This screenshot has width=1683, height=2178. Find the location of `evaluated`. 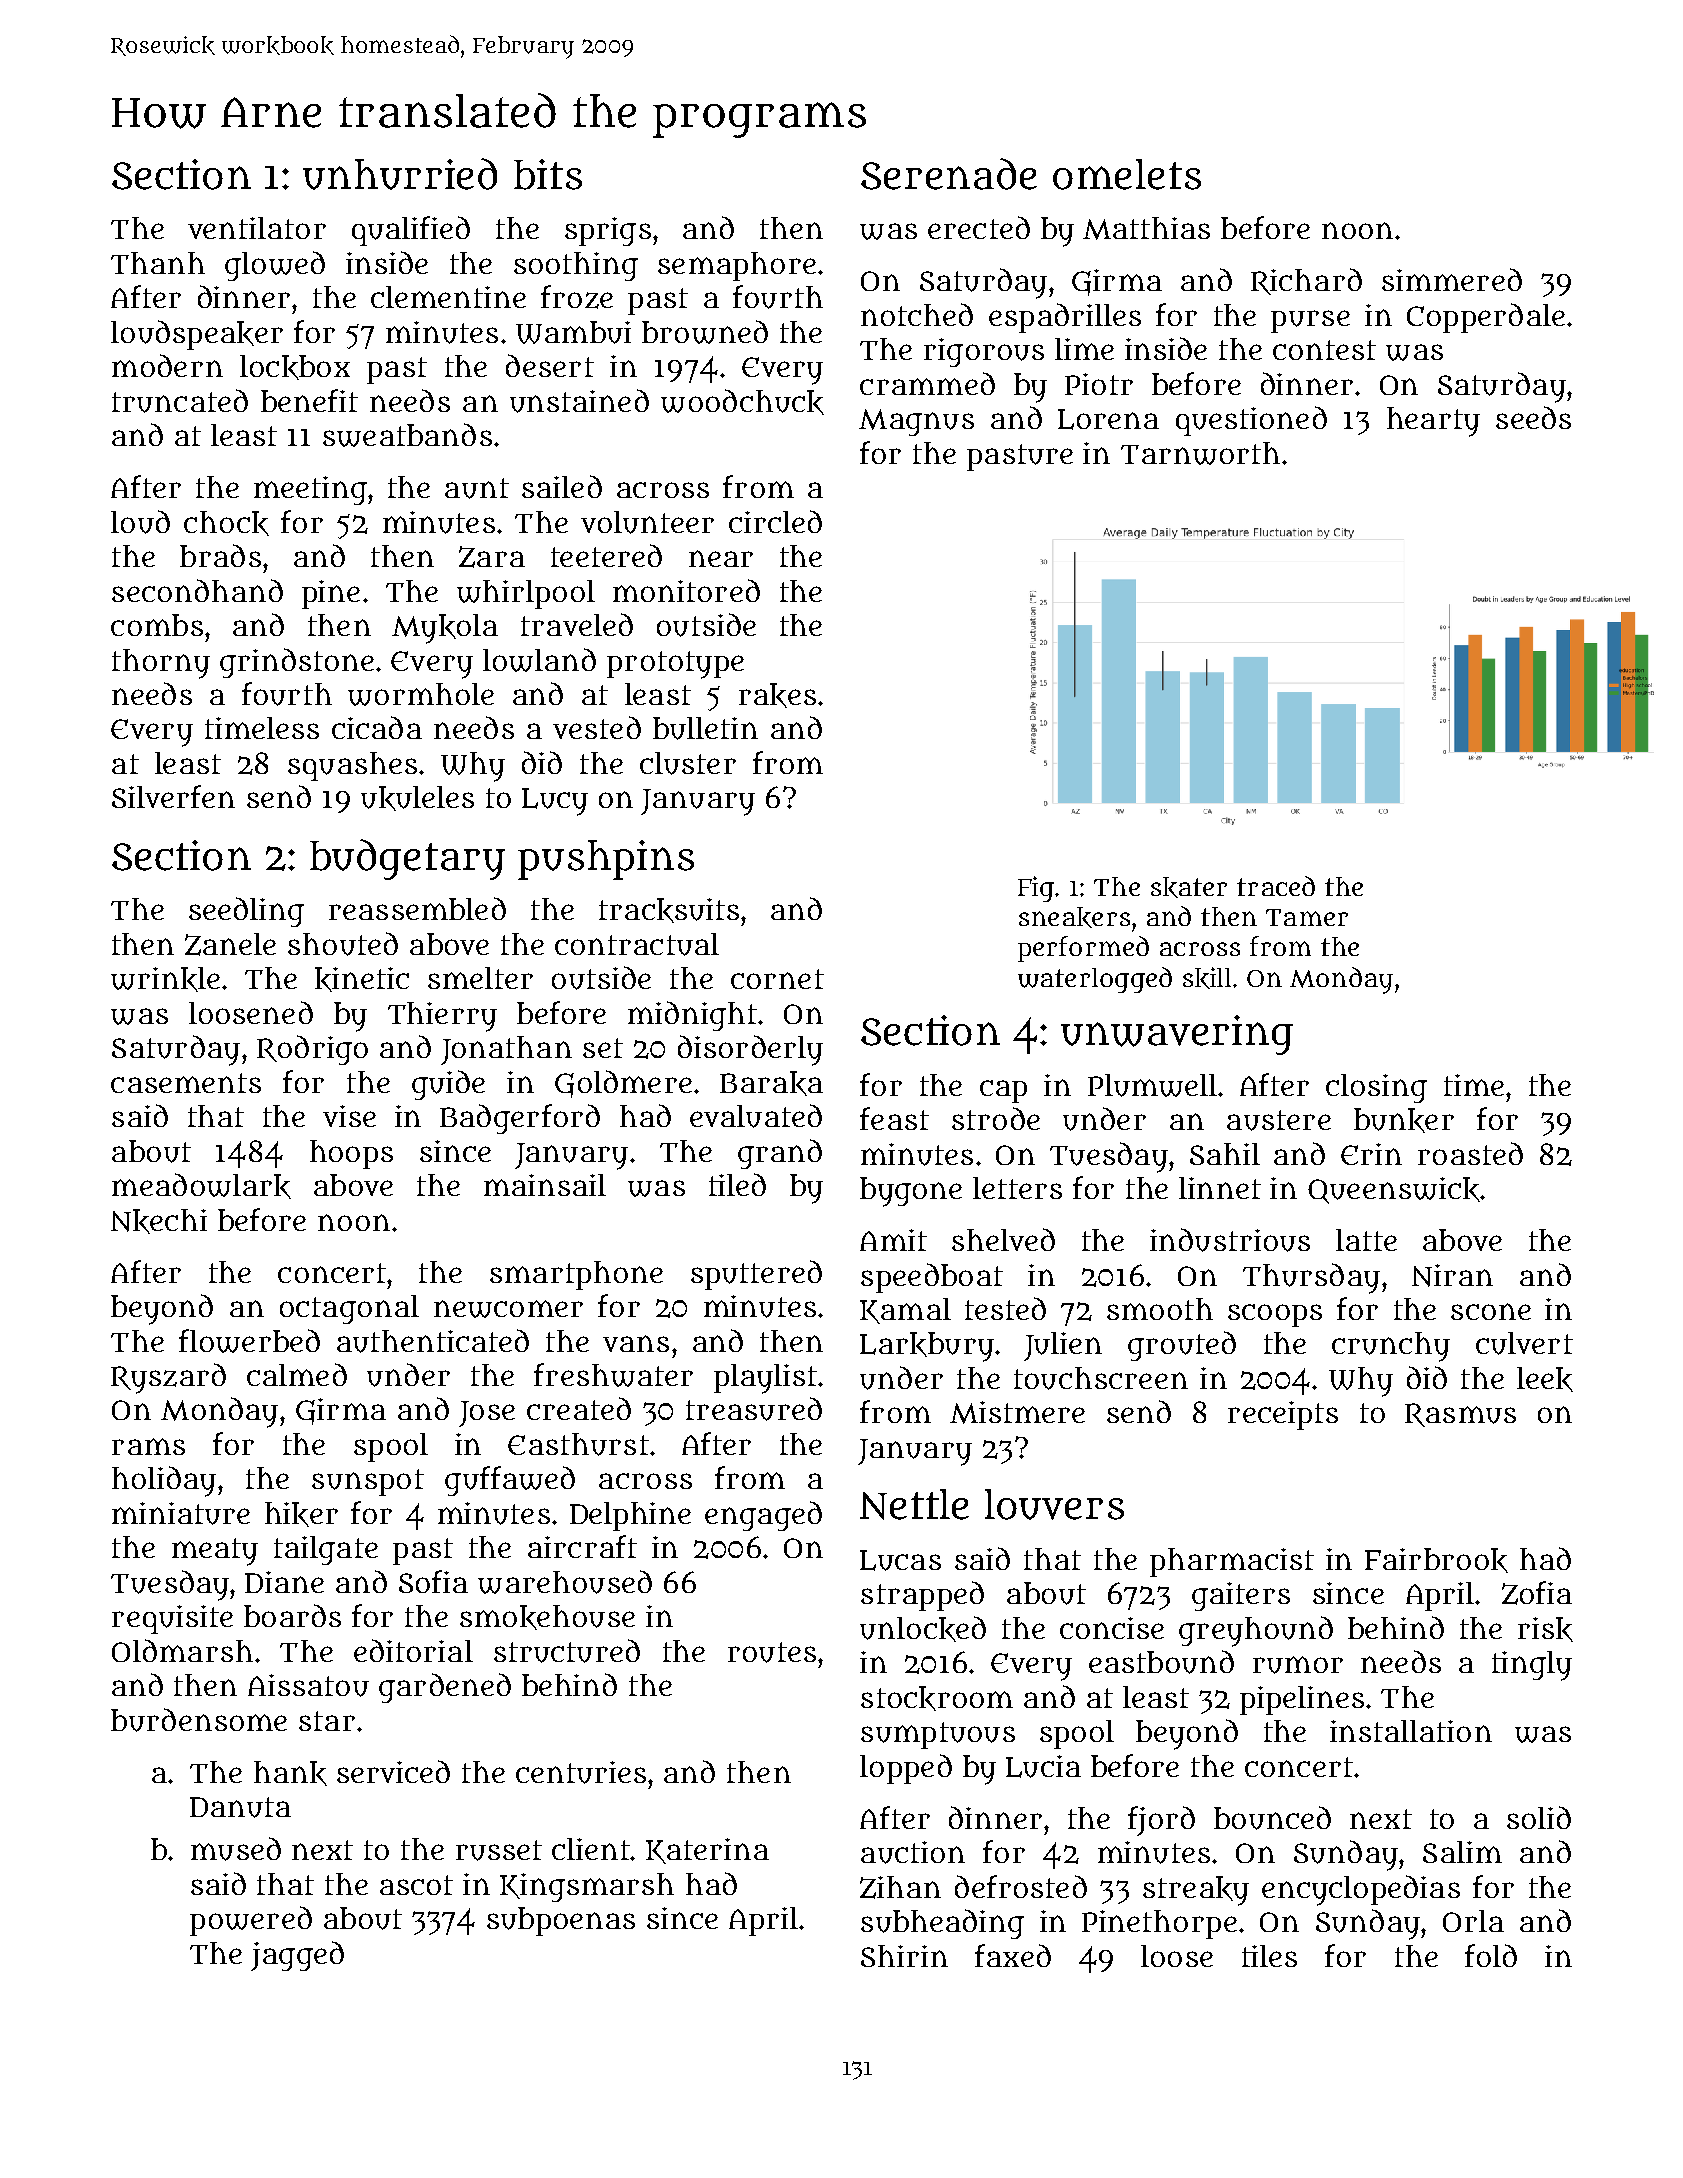

evaluated is located at coordinates (756, 1116).
